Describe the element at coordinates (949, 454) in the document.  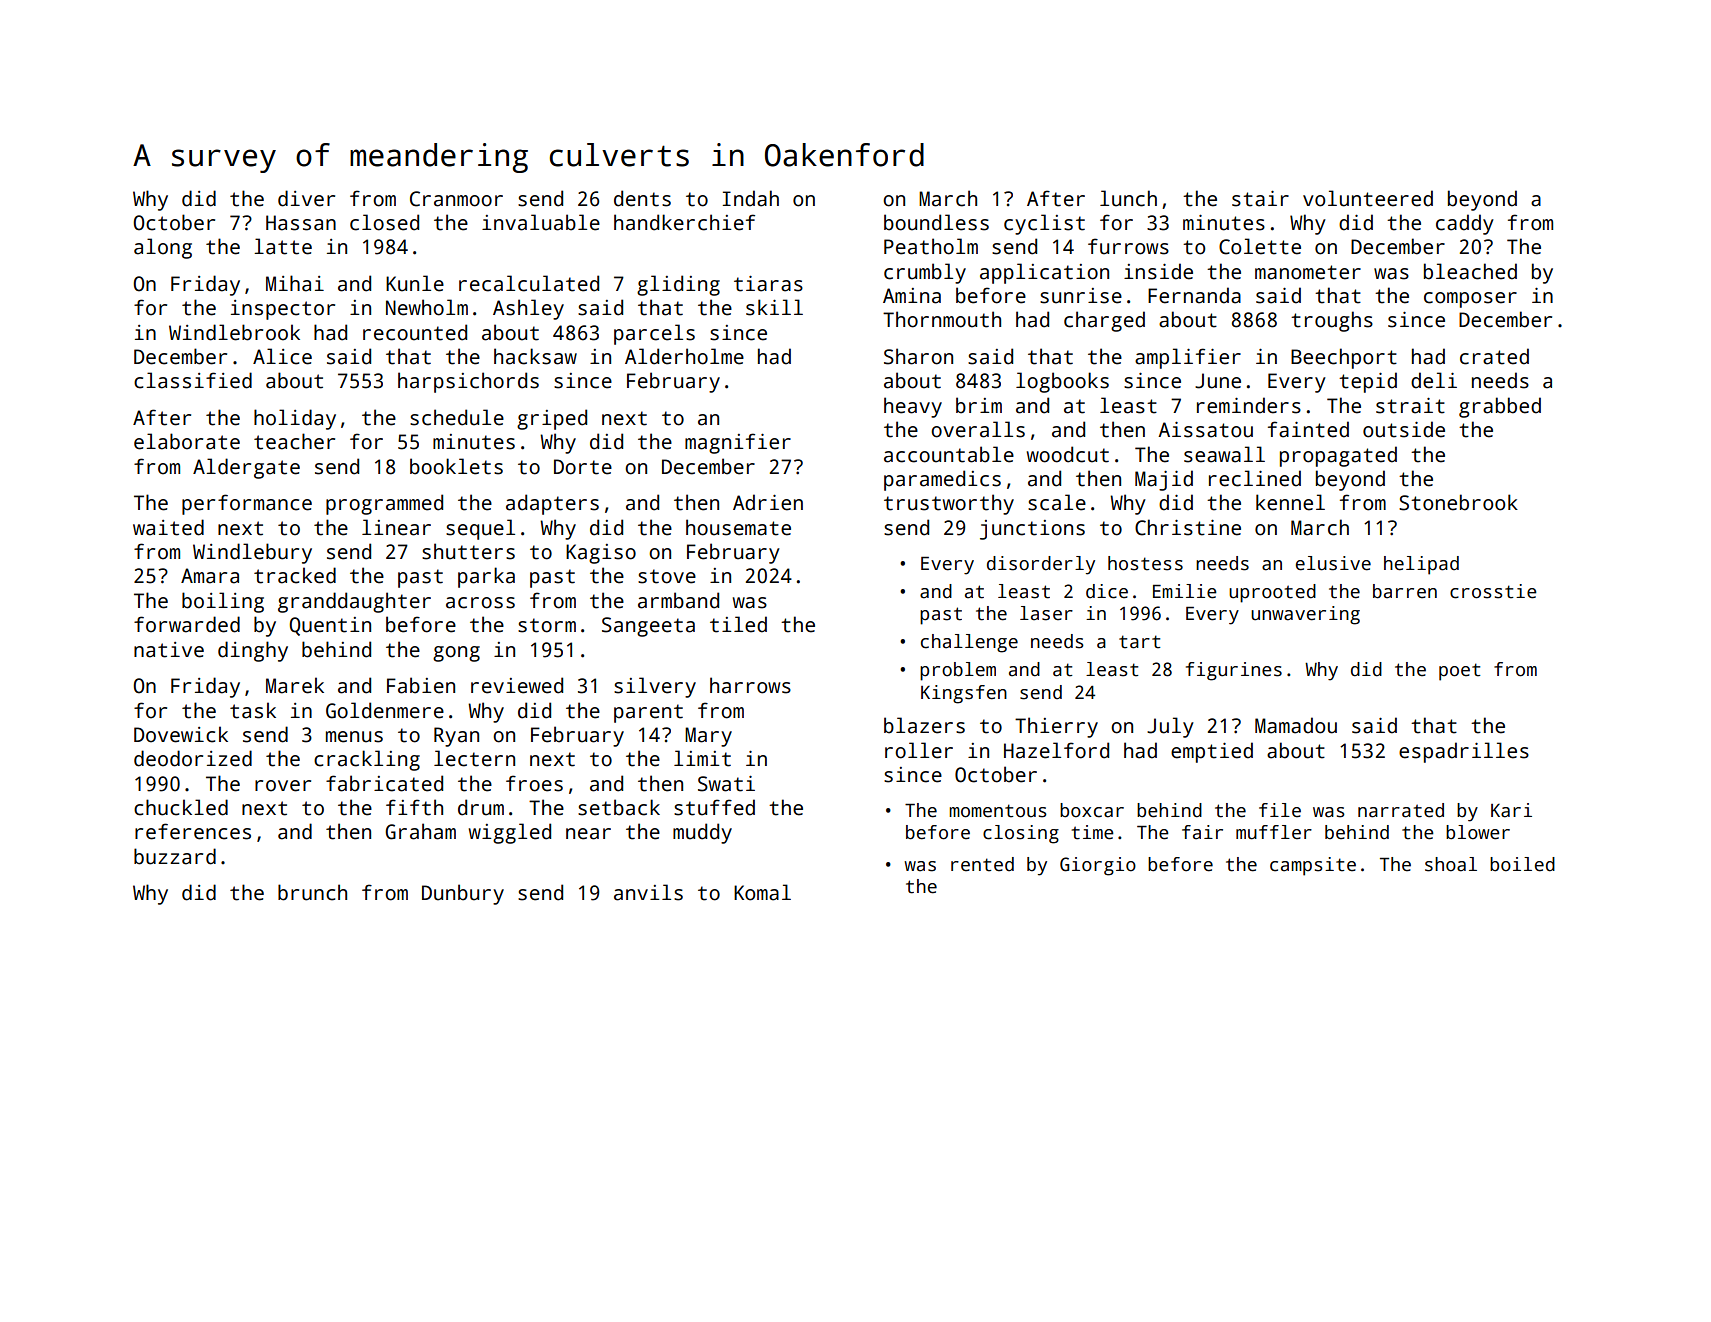
I see `accountable` at that location.
